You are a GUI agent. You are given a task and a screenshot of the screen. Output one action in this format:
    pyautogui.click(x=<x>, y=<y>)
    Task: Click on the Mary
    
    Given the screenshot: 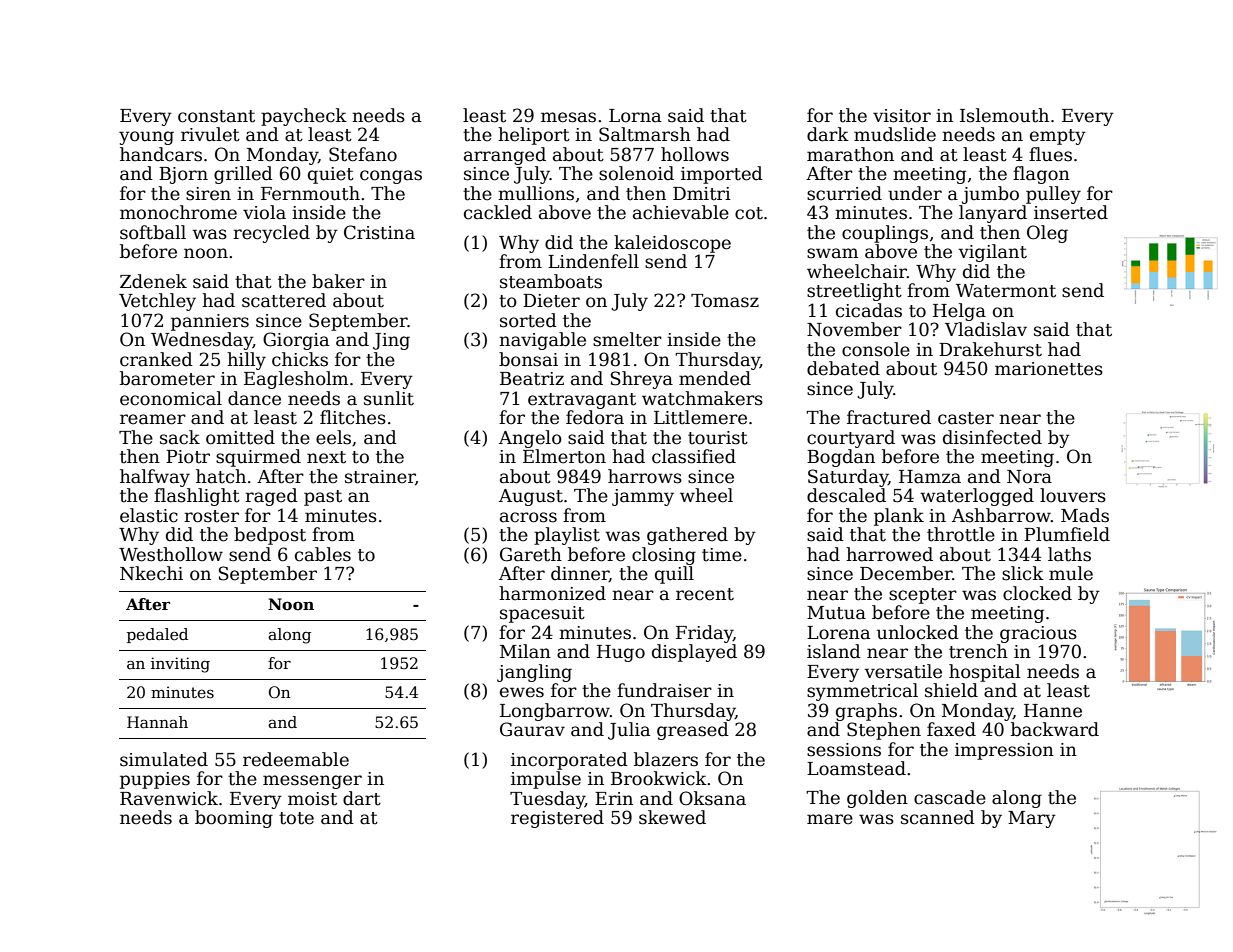 What is the action you would take?
    pyautogui.click(x=1032, y=819)
